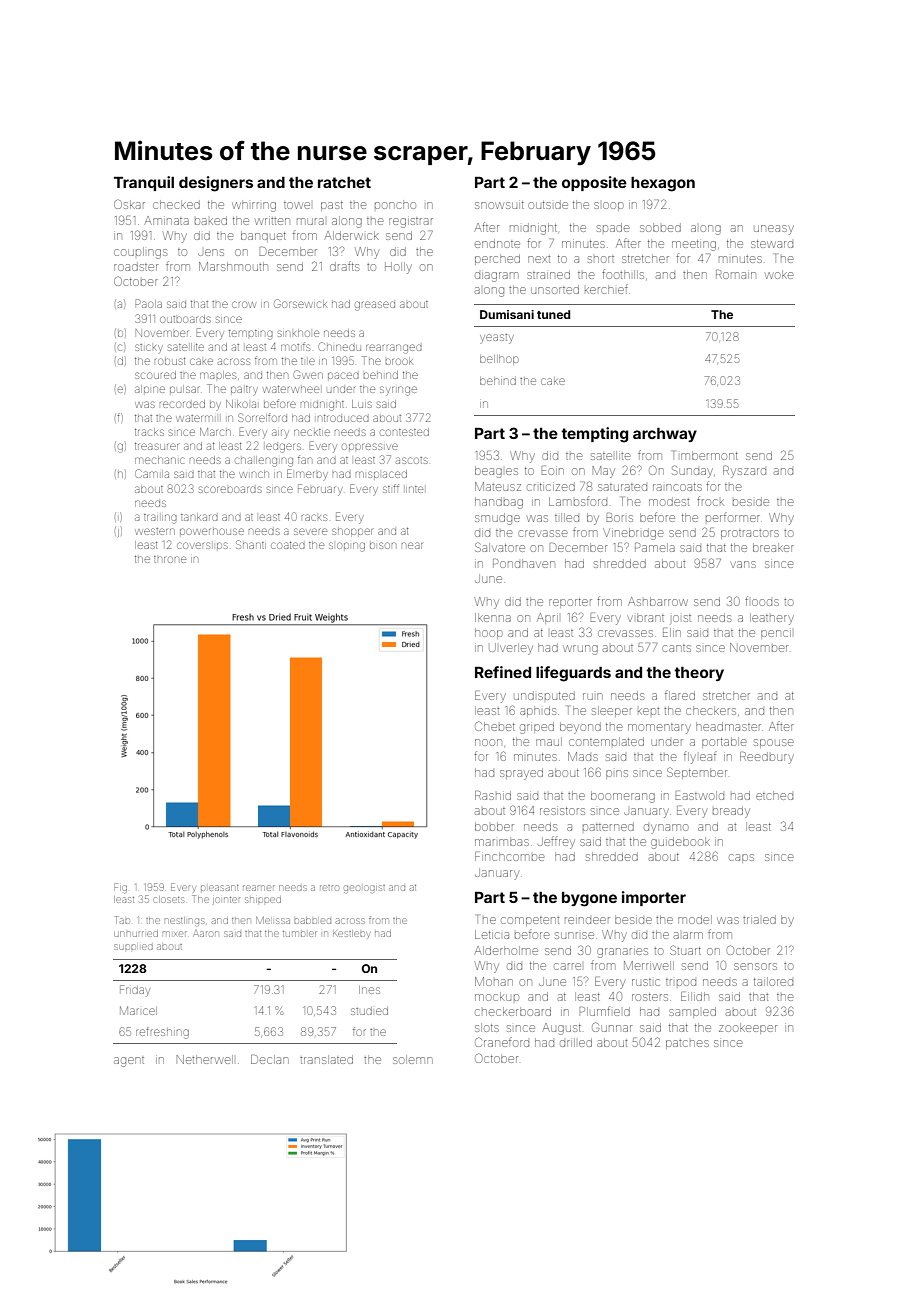 This screenshot has height=1316, width=908. What do you see at coordinates (495, 726) in the screenshot?
I see `Chebet` at bounding box center [495, 726].
